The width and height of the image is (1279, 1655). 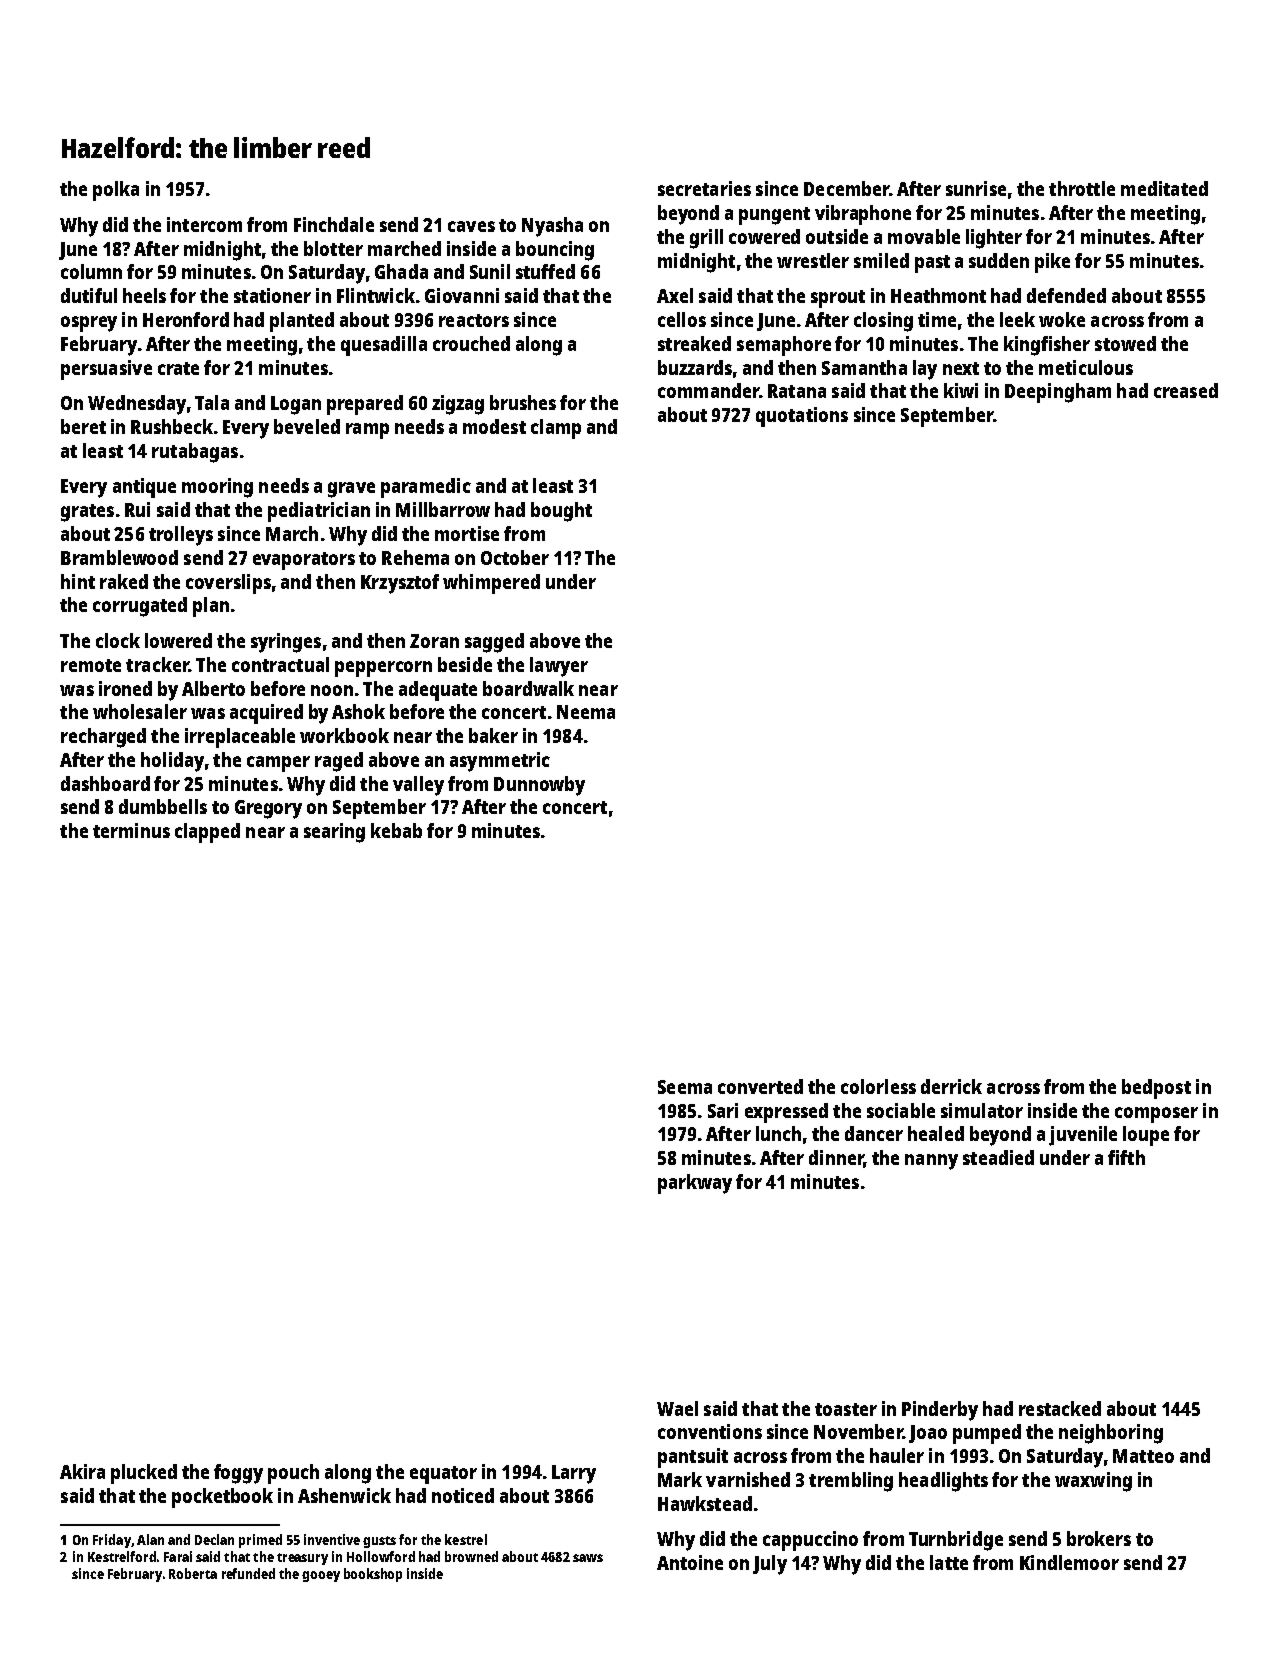 What do you see at coordinates (949, 1562) in the image?
I see `latte` at bounding box center [949, 1562].
